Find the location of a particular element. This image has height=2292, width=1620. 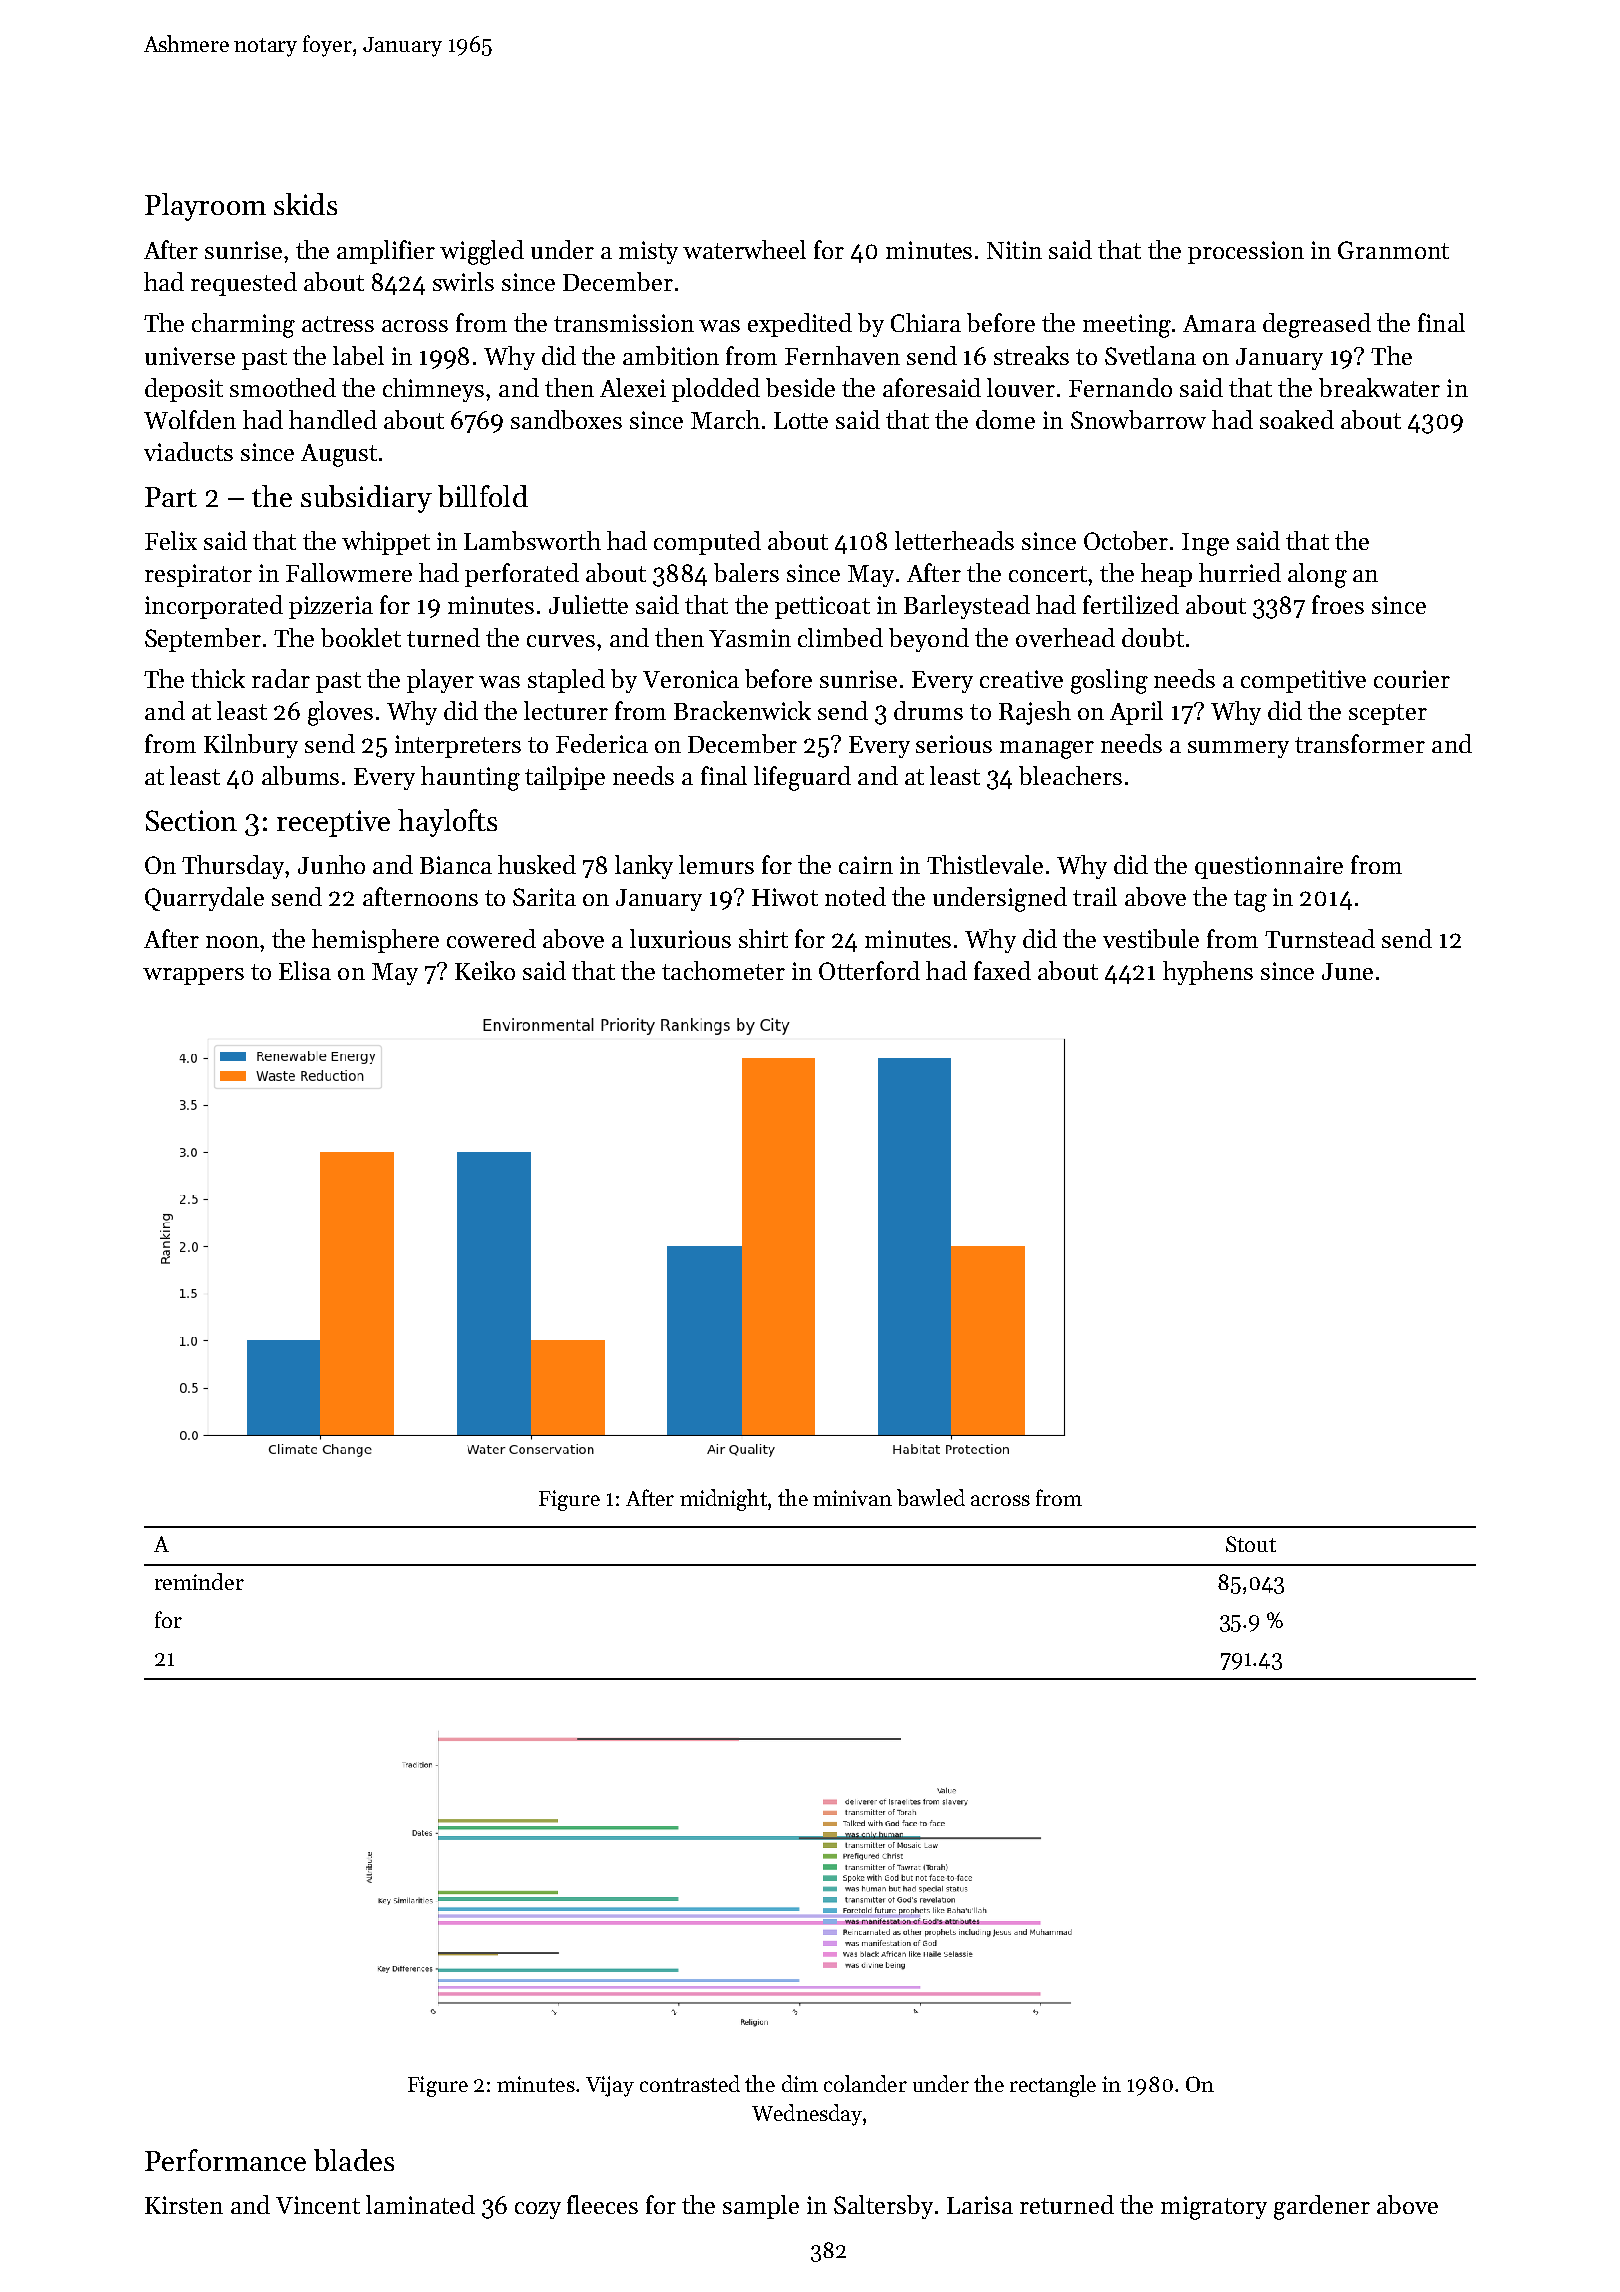

minivan is located at coordinates (852, 1498).
